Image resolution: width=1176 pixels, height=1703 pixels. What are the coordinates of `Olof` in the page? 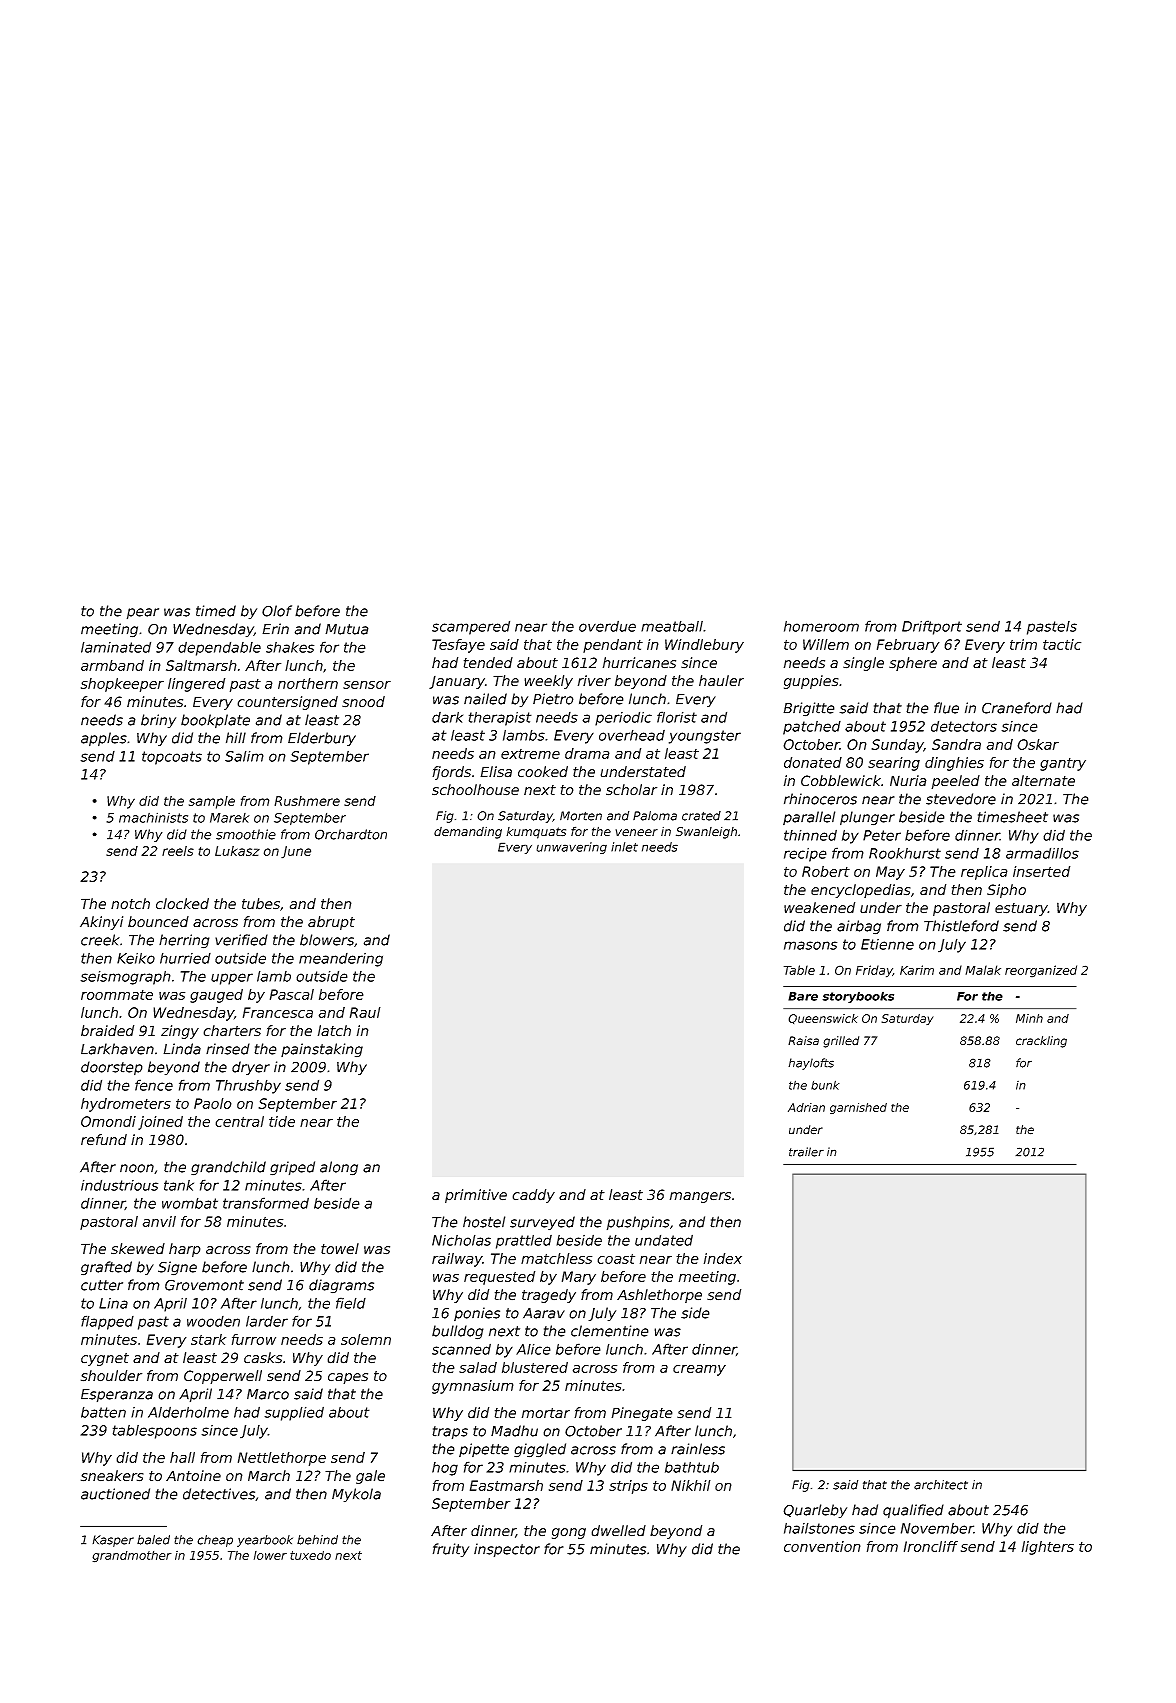 It's located at (277, 611).
